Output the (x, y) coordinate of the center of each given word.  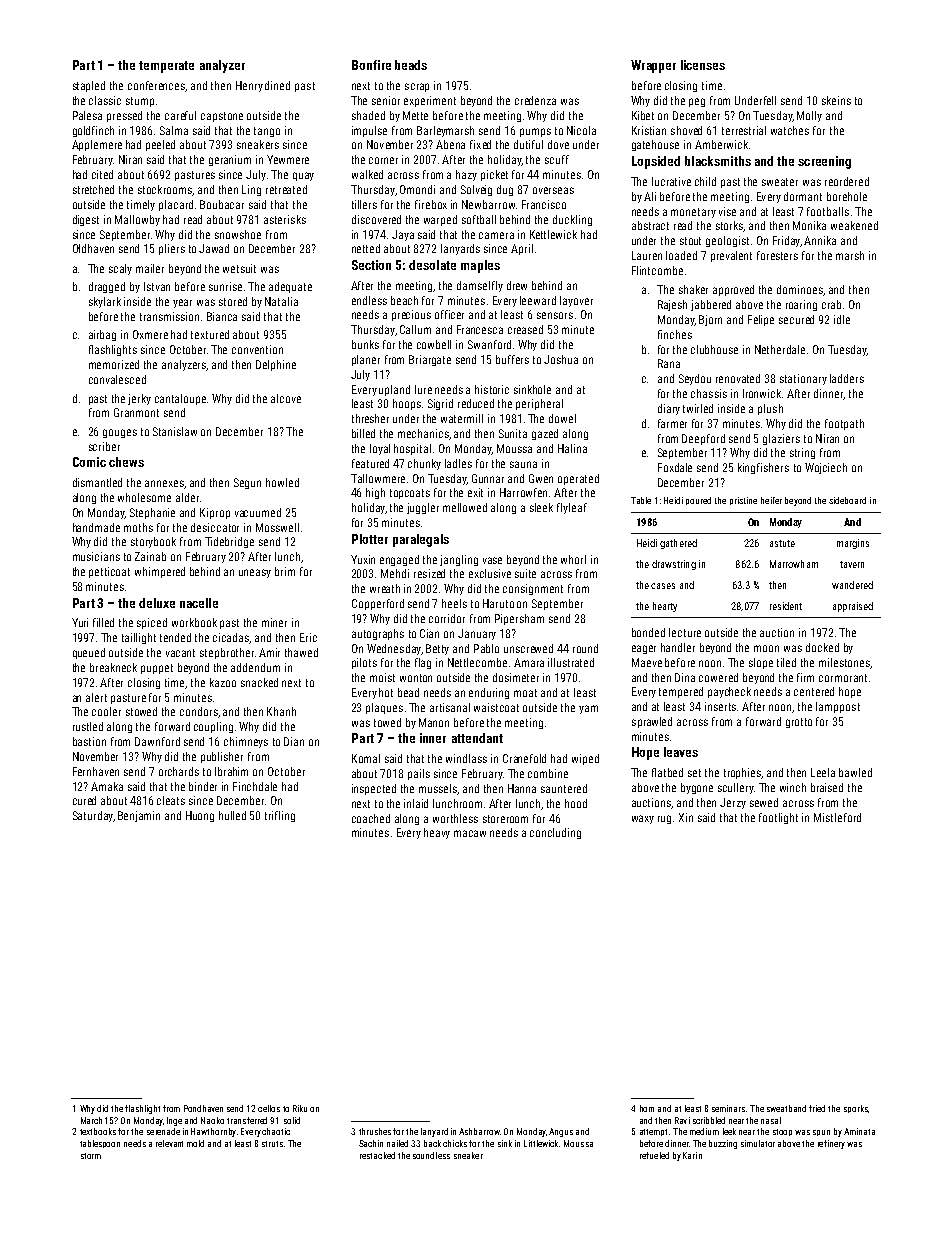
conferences (157, 86)
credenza (535, 100)
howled (282, 482)
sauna (523, 464)
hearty (665, 607)
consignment (533, 589)
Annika (820, 240)
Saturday (93, 816)
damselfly (480, 286)
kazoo (223, 682)
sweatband (786, 1108)
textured (210, 334)
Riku (300, 1108)
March (91, 1120)
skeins (836, 100)
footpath (844, 424)
